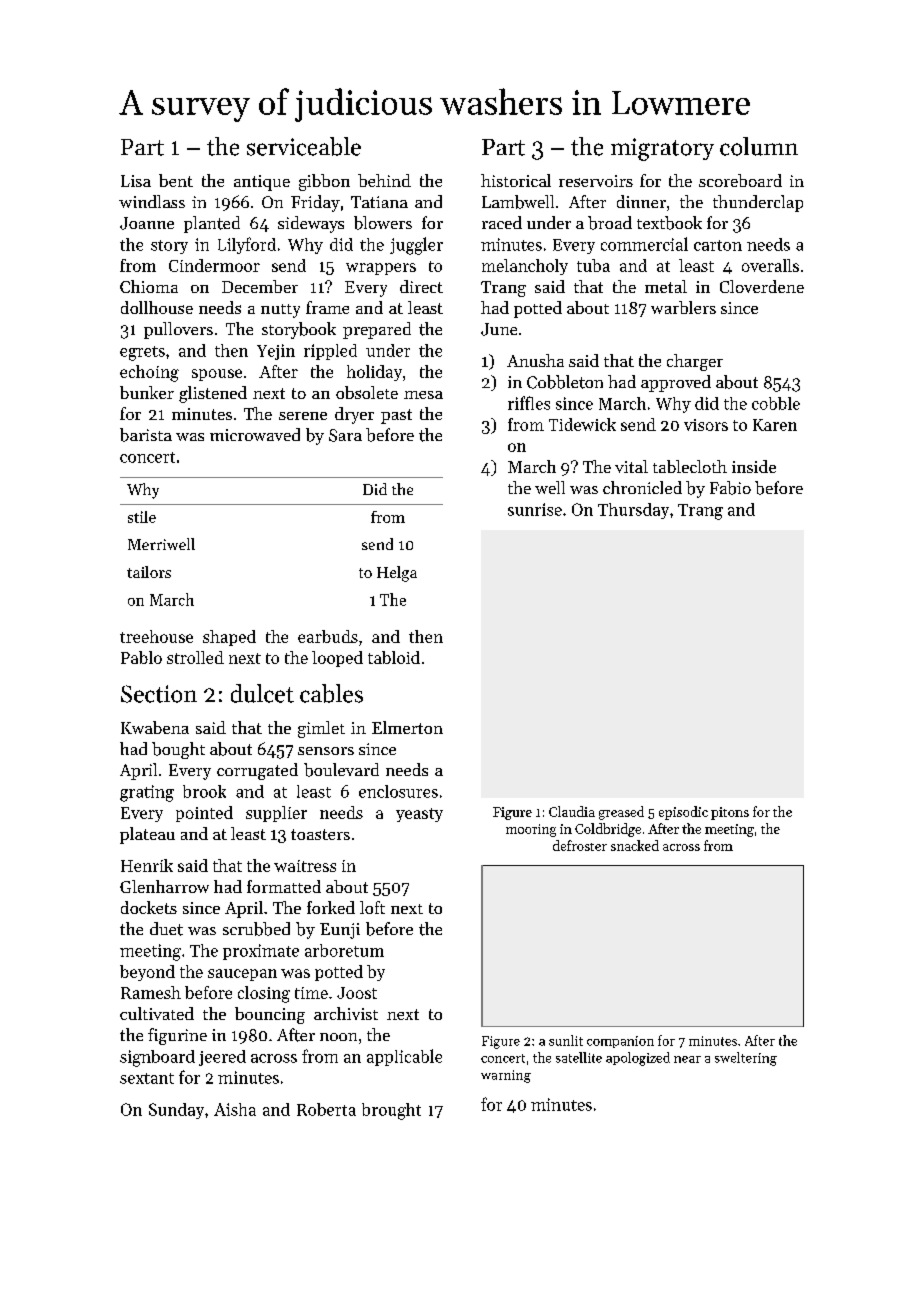  Describe the element at coordinates (730, 813) in the image. I see `pitons` at that location.
